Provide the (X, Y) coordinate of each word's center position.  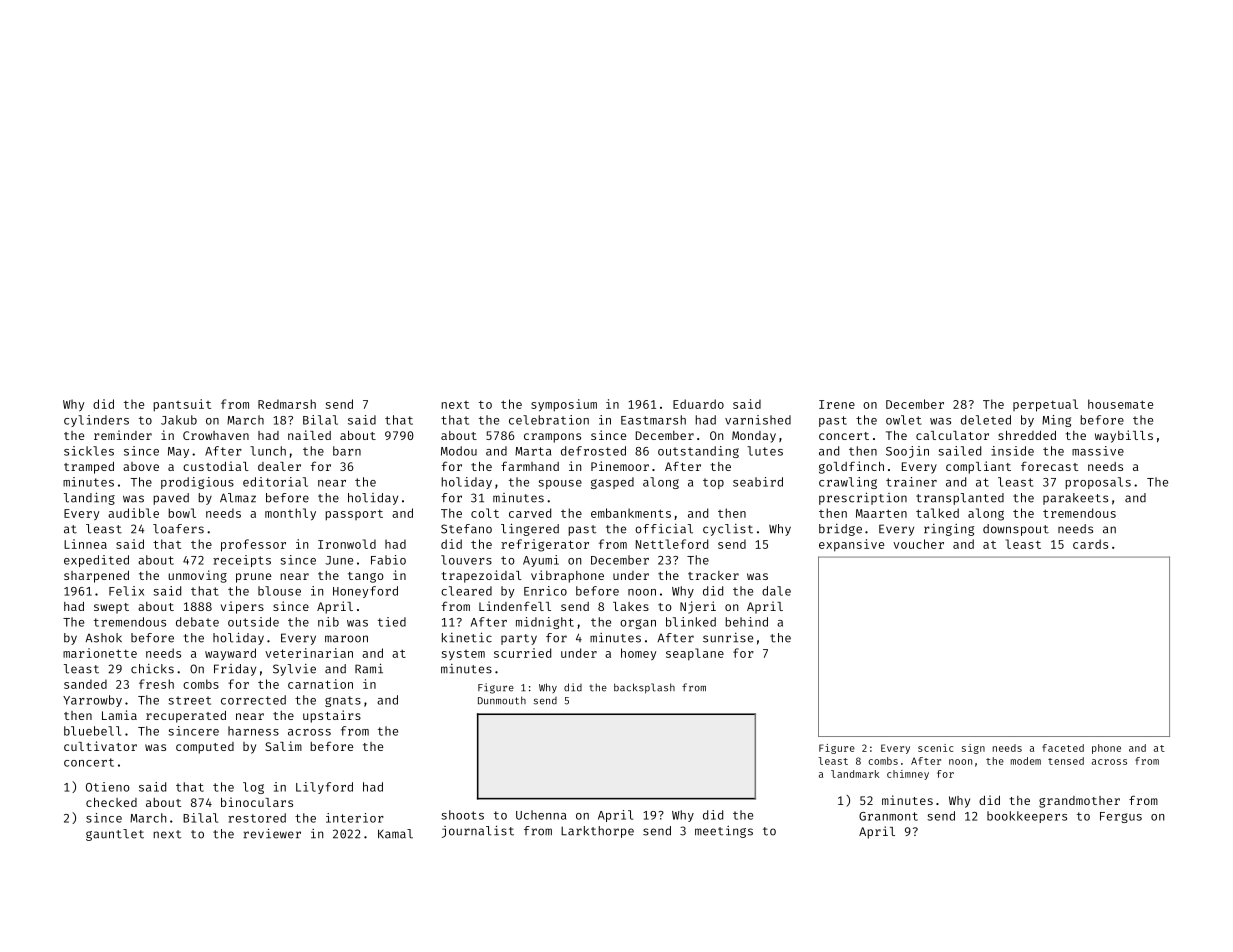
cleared (466, 591)
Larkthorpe (597, 832)
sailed (959, 451)
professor (253, 545)
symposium (564, 405)
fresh (156, 684)
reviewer (272, 833)
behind (746, 622)
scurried (522, 653)
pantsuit (182, 405)
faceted (1063, 748)
